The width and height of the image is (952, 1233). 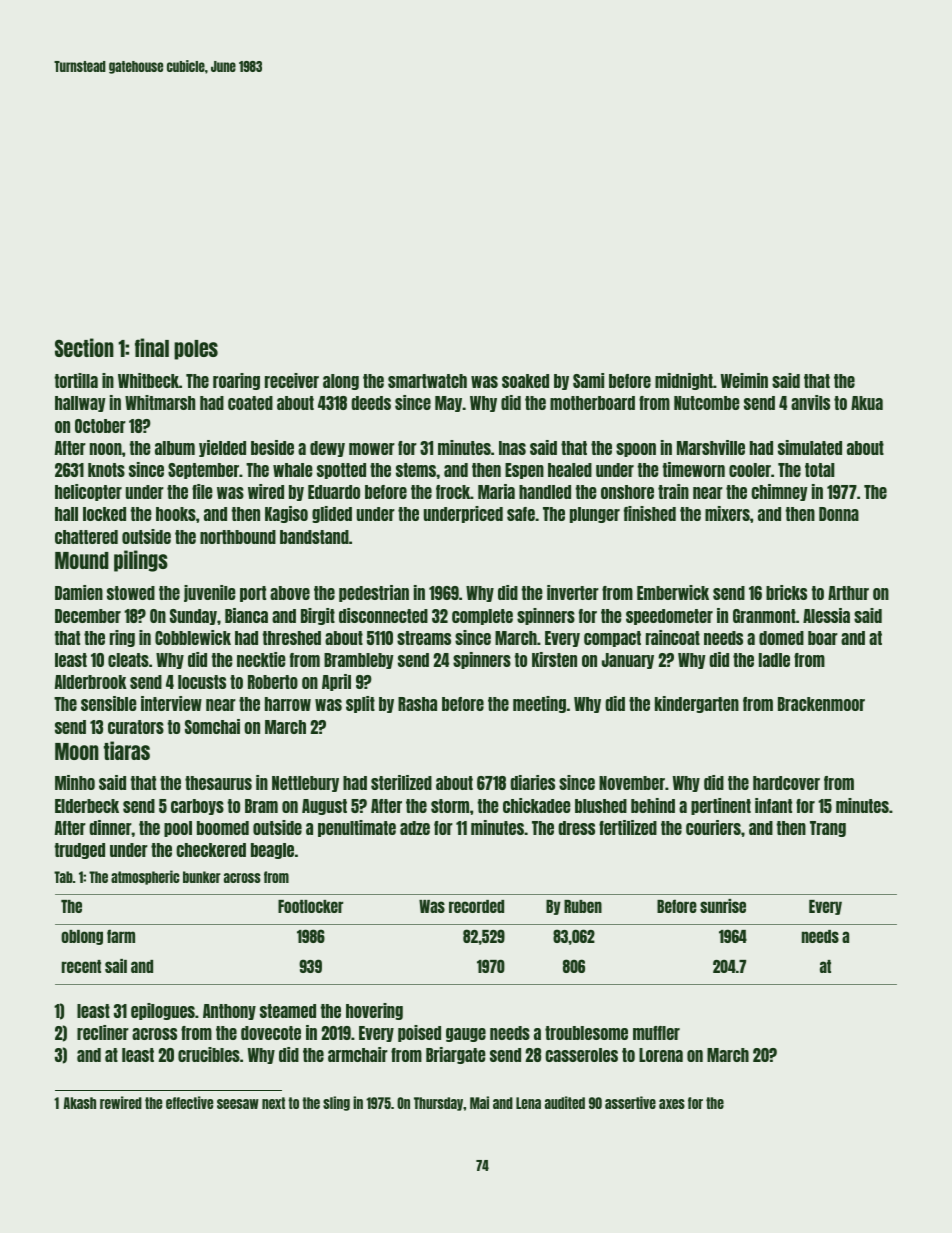 What do you see at coordinates (727, 513) in the image?
I see `mixers` at bounding box center [727, 513].
